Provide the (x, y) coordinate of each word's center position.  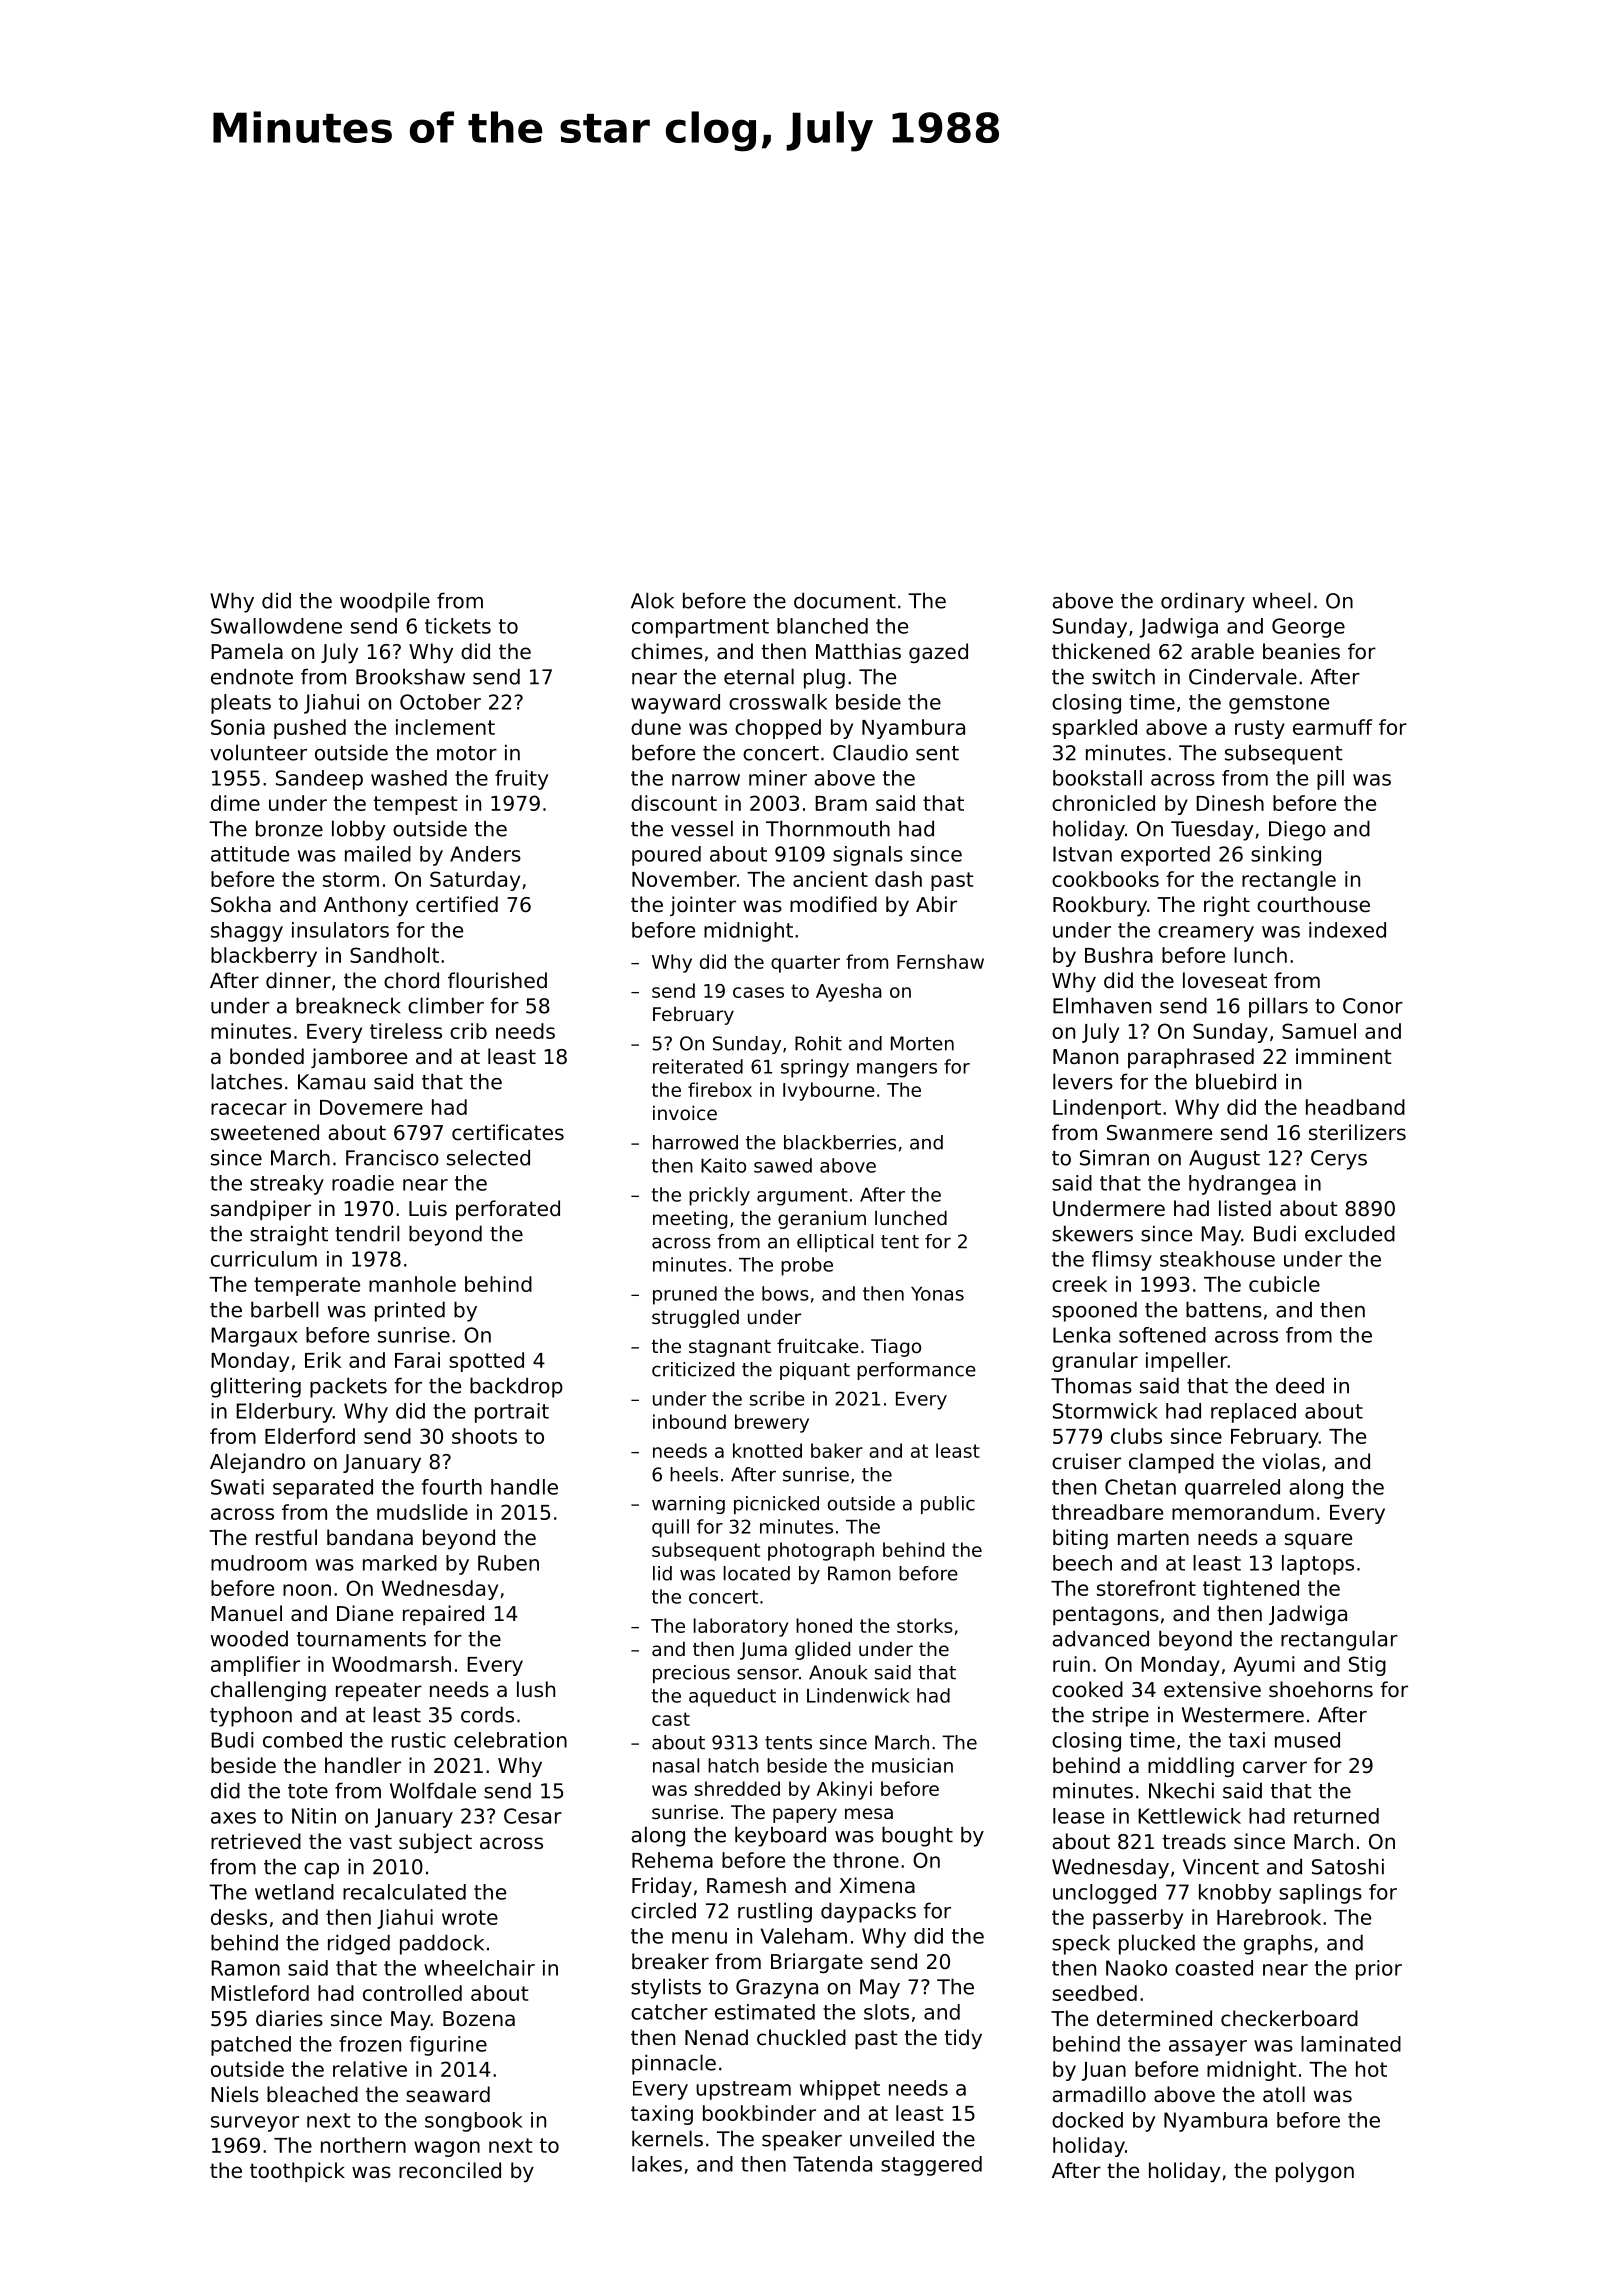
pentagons (1106, 1616)
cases (758, 992)
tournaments (361, 1639)
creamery (1206, 934)
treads (1194, 1841)
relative (370, 2069)
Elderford (310, 1436)
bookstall (1097, 778)
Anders (485, 854)
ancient (830, 879)
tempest (416, 805)
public (948, 1505)
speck (1081, 1944)
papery (805, 1815)
